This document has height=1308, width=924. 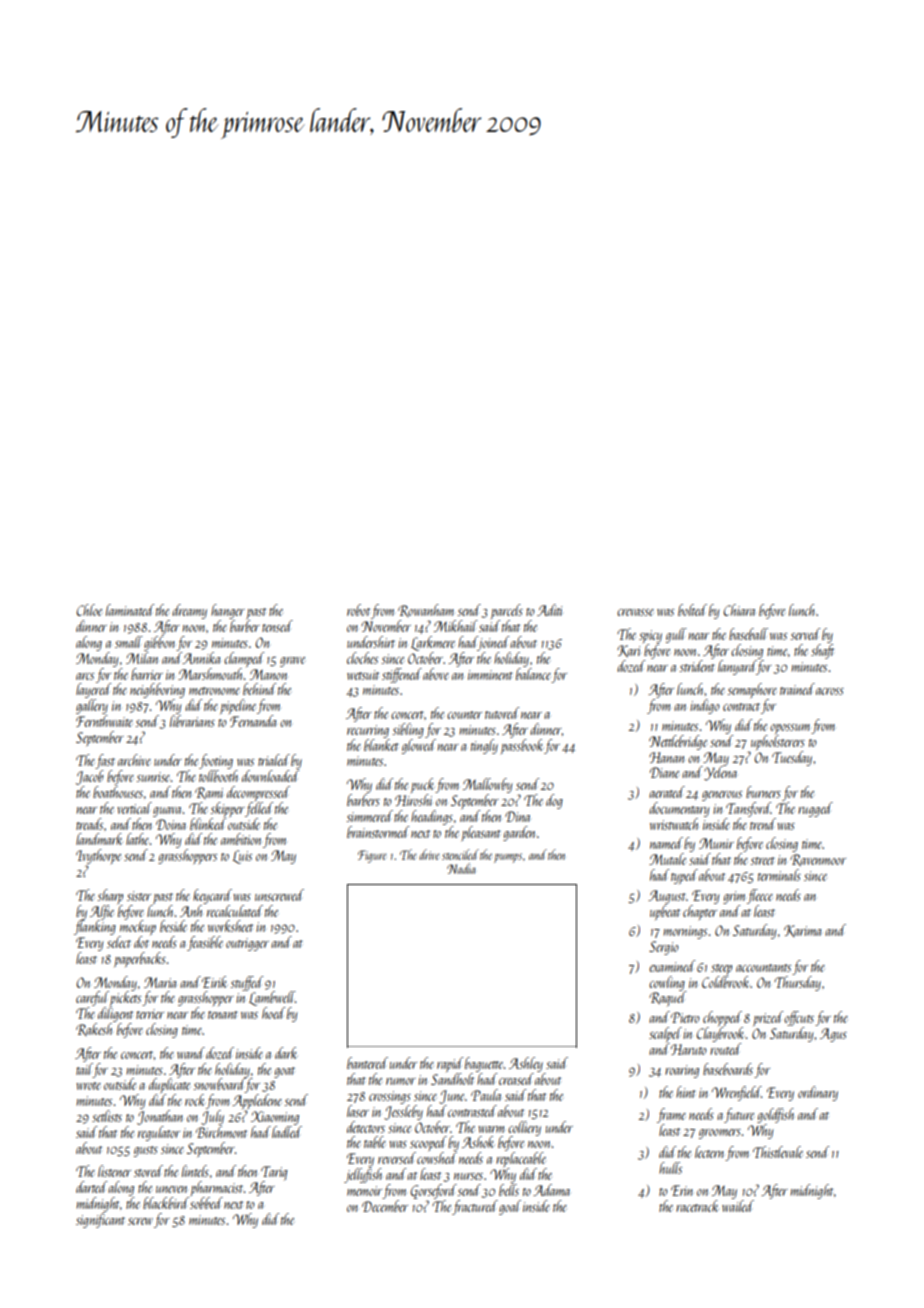 I want to click on December, so click(x=385, y=1206).
